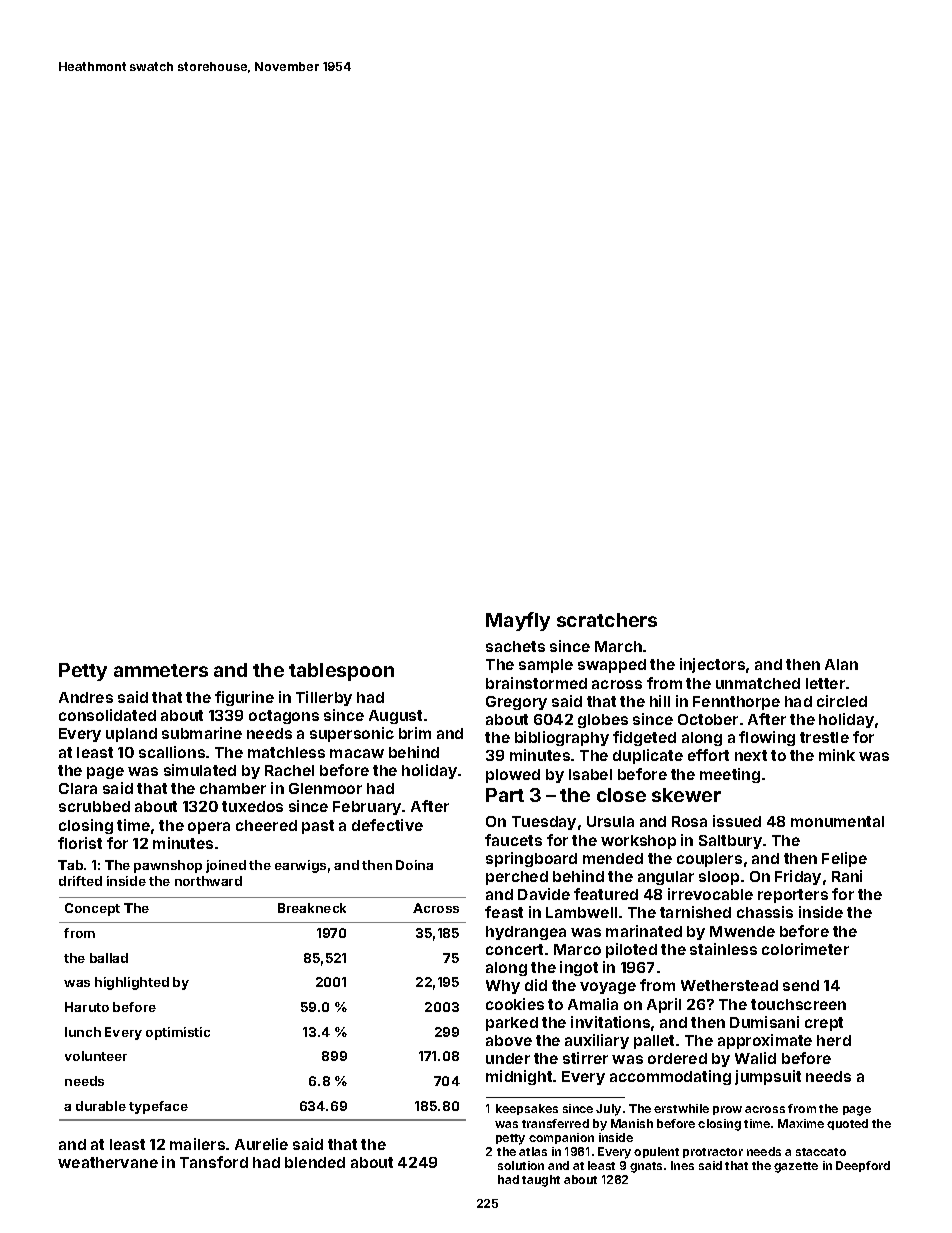 The image size is (952, 1233). What do you see at coordinates (824, 737) in the screenshot?
I see `trestle` at bounding box center [824, 737].
